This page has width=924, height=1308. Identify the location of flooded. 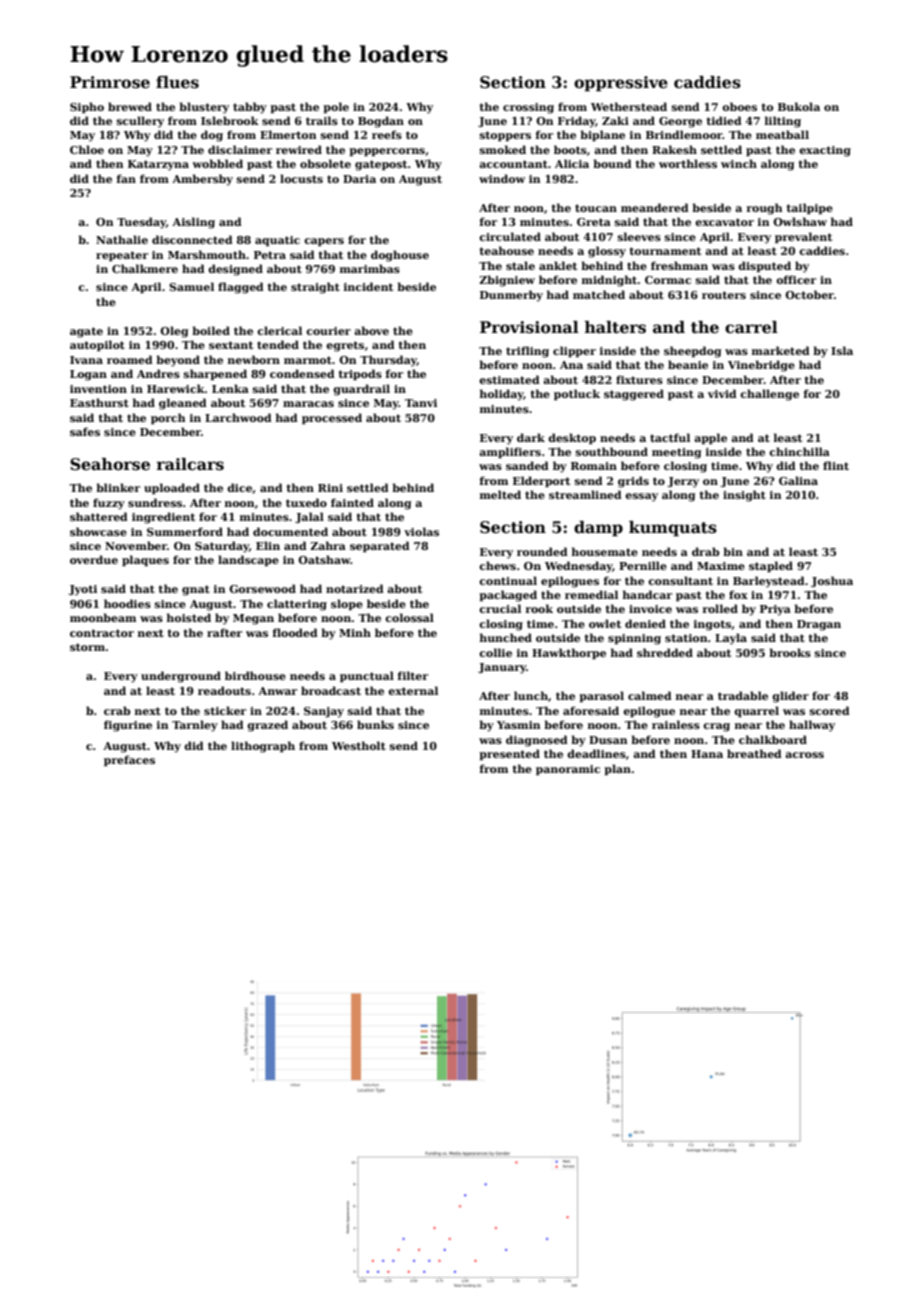
(295, 632).
